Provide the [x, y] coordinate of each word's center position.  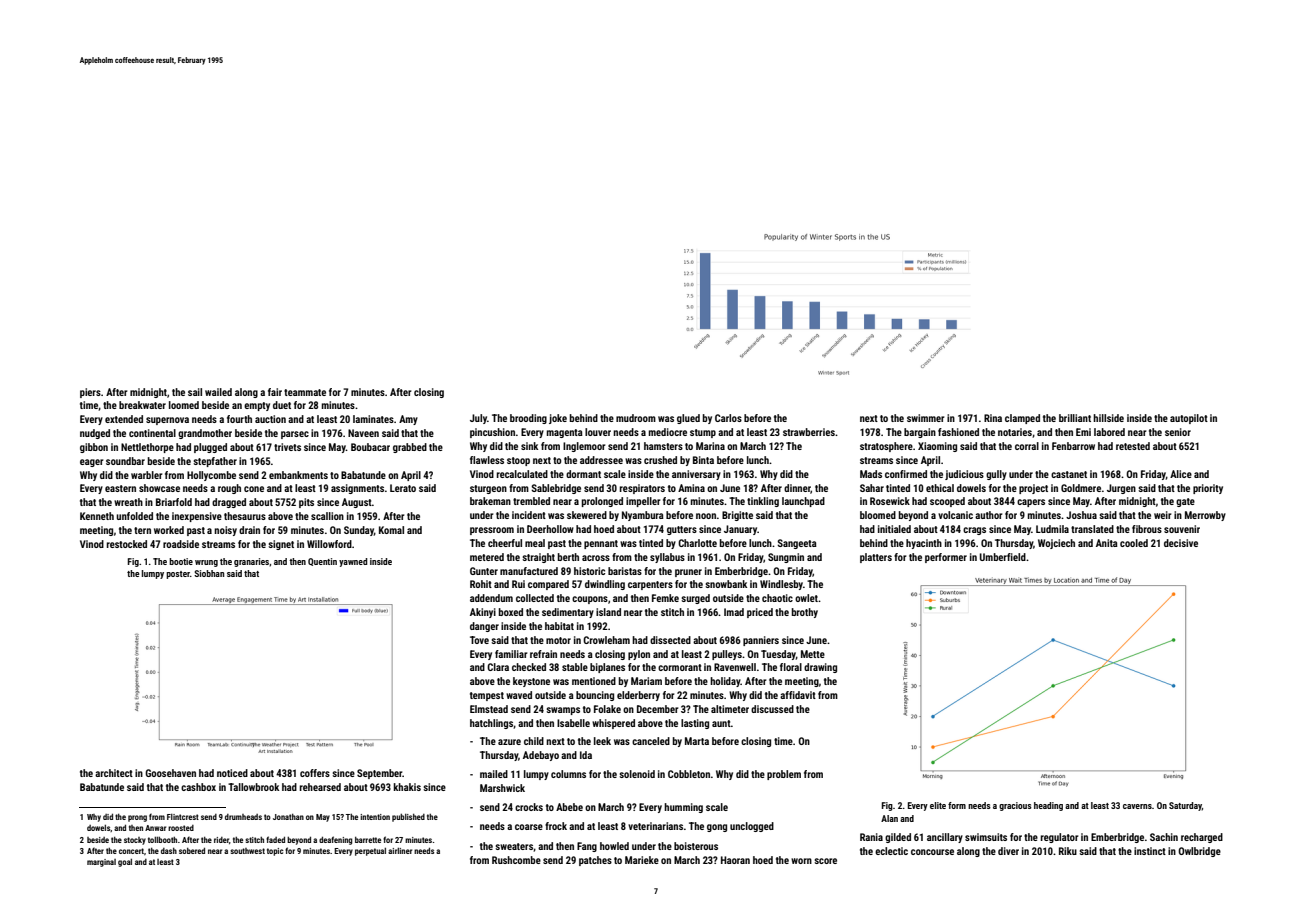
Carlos [728, 418]
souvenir [1182, 529]
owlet [806, 598]
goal [125, 862]
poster [178, 575]
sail [195, 392]
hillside [1108, 418]
